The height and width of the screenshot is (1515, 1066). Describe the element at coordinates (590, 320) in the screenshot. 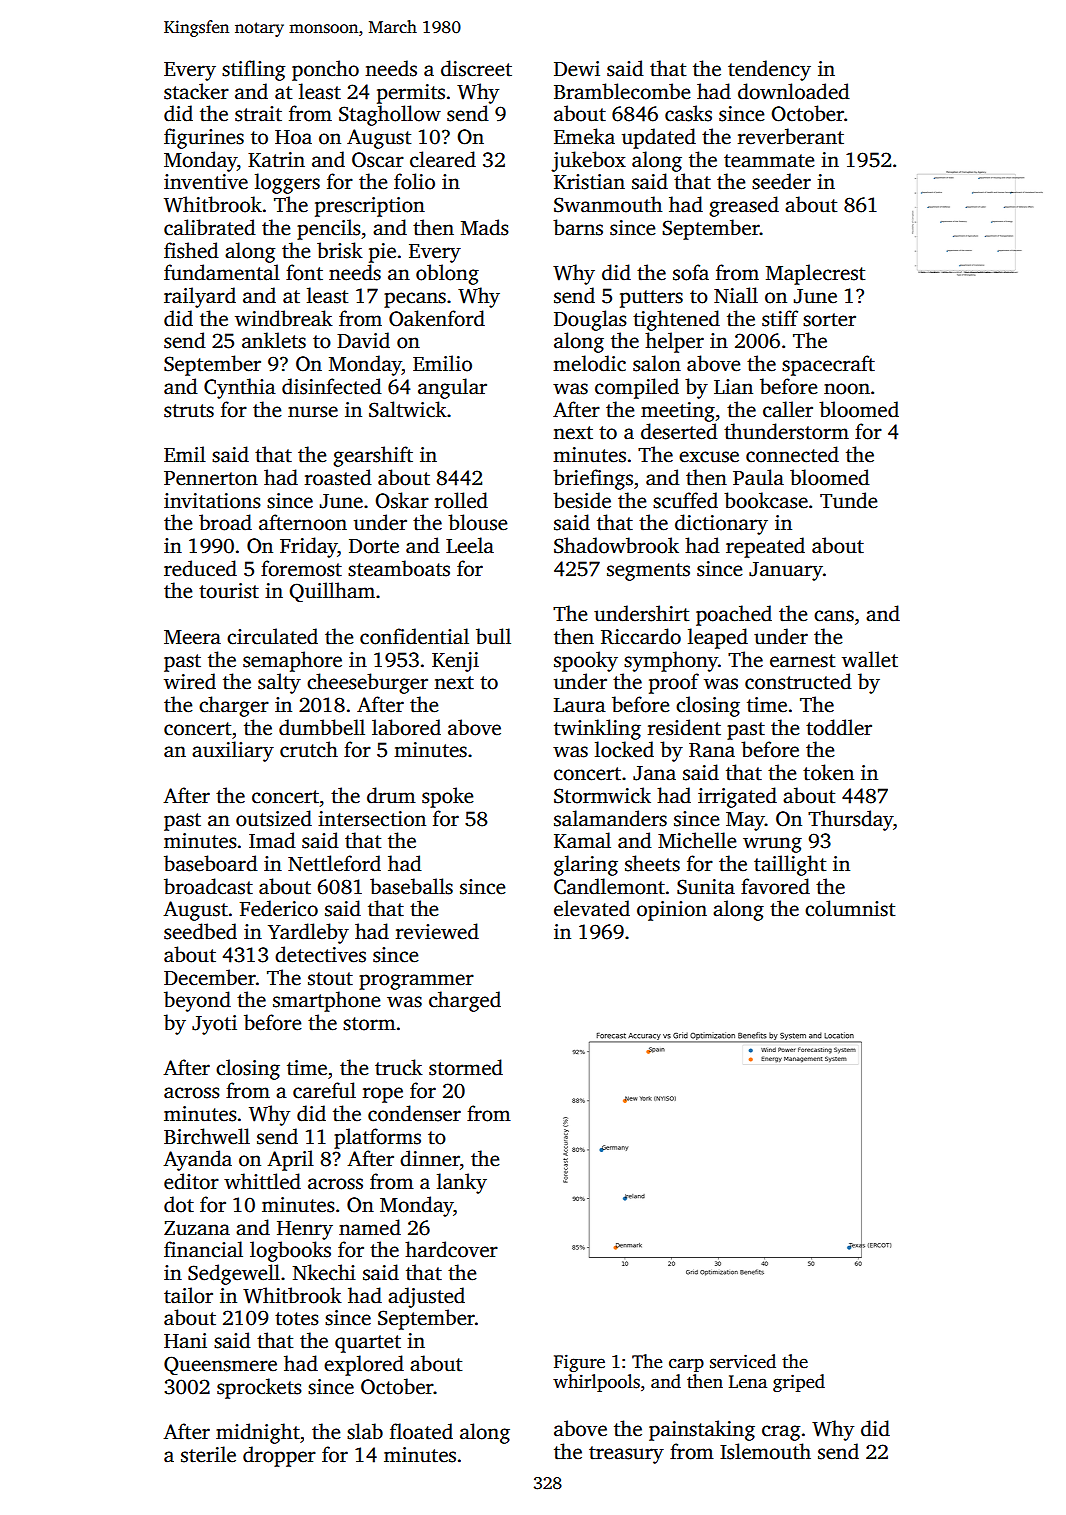

I see `Douglas` at that location.
